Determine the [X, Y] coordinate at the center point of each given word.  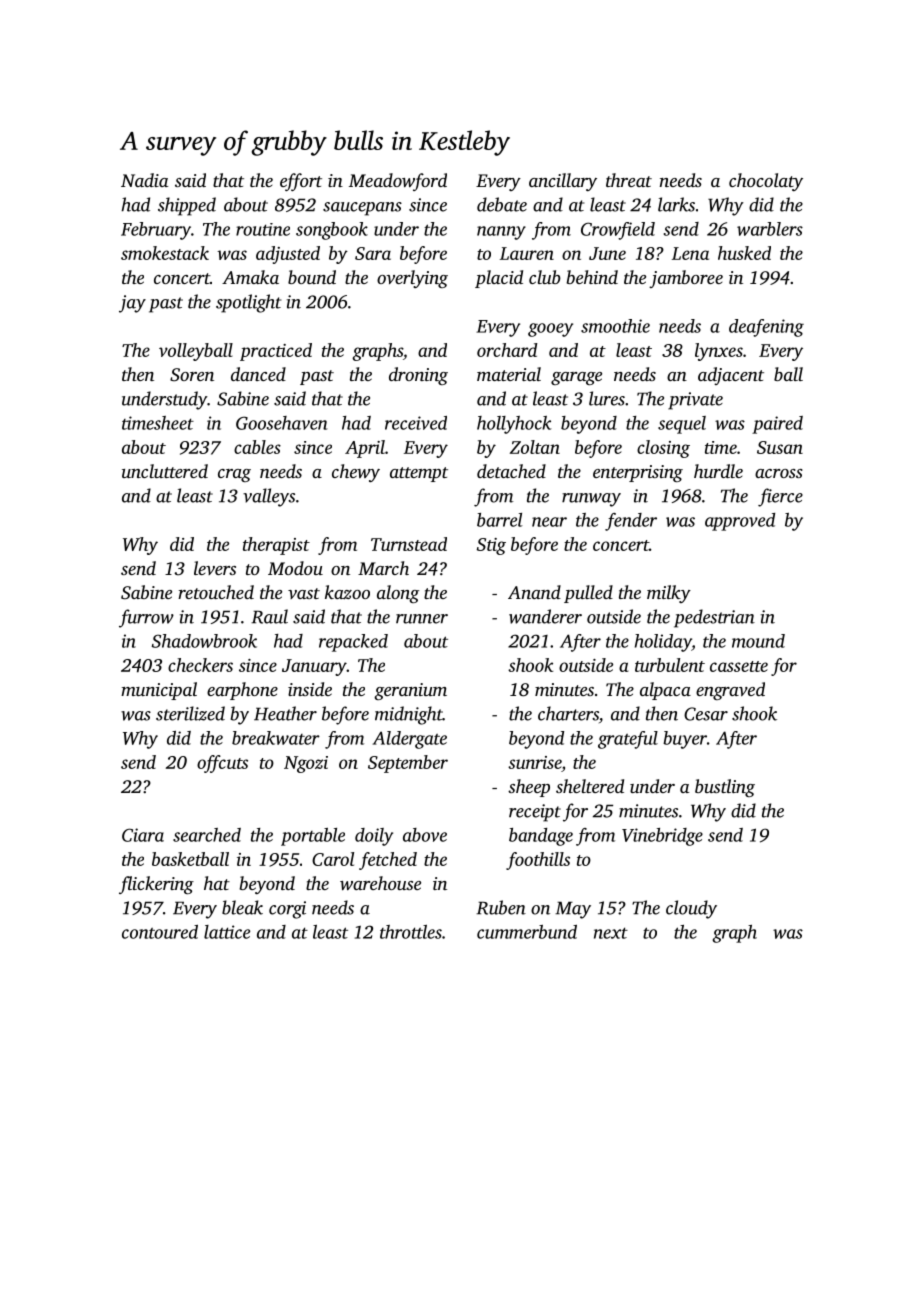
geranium [410, 691]
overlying [412, 279]
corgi [287, 910]
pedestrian [714, 618]
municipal [159, 691]
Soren [192, 375]
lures [607, 398]
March [383, 568]
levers [215, 568]
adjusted [288, 255]
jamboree [686, 279]
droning [418, 376]
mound [758, 641]
